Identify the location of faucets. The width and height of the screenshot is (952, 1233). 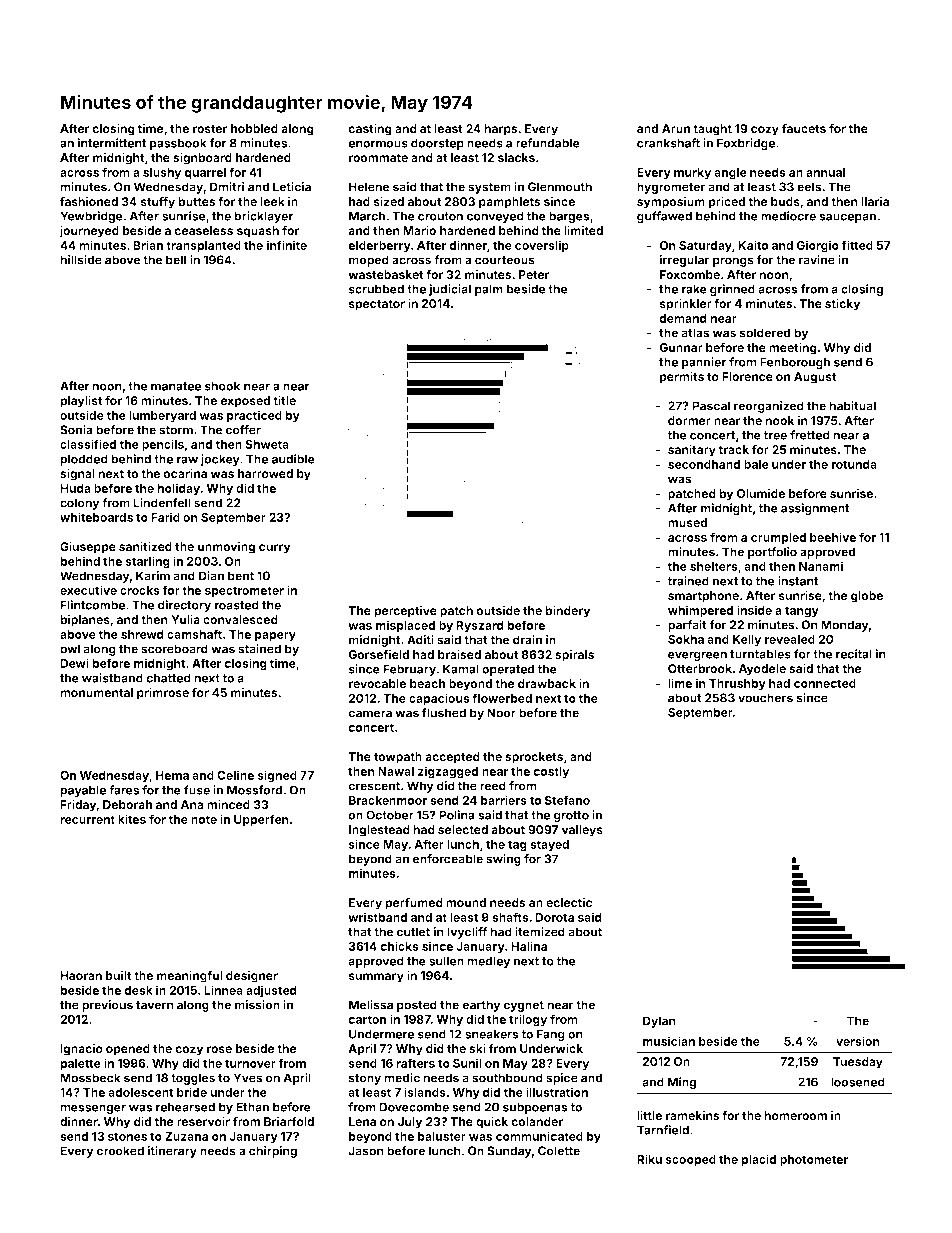
(804, 128).
